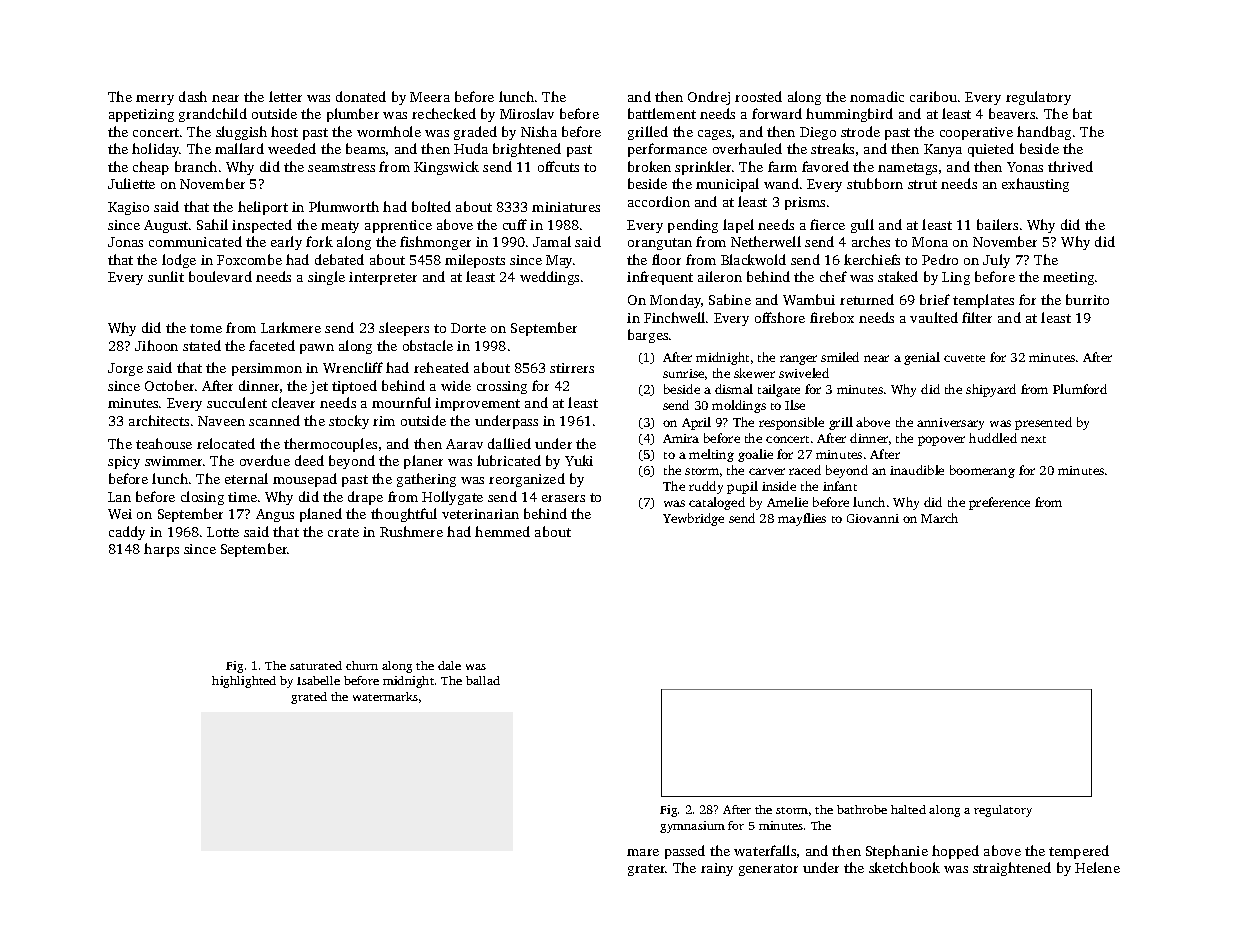 The image size is (1233, 952). I want to click on inaudible, so click(917, 470).
